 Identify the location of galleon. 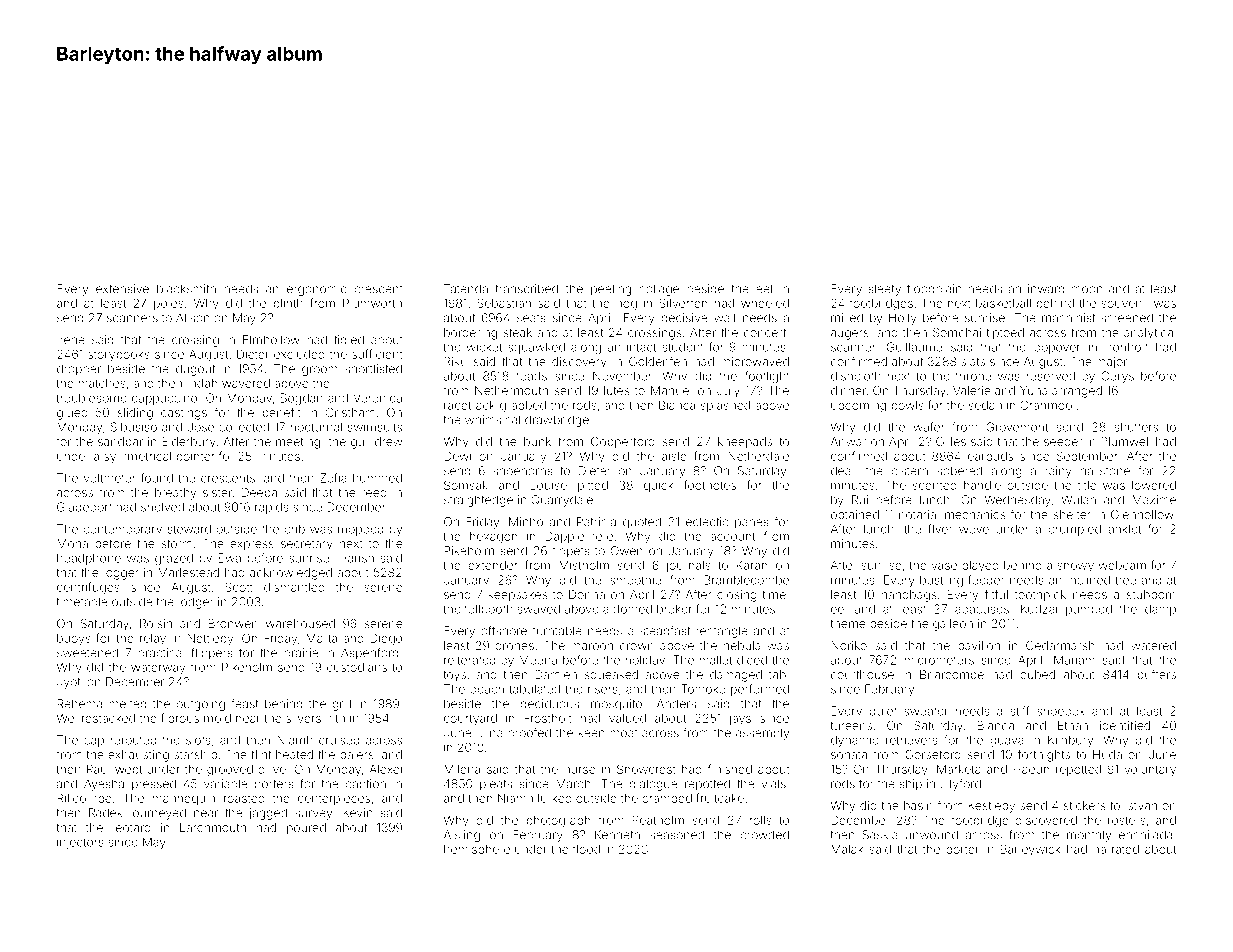
(953, 625).
